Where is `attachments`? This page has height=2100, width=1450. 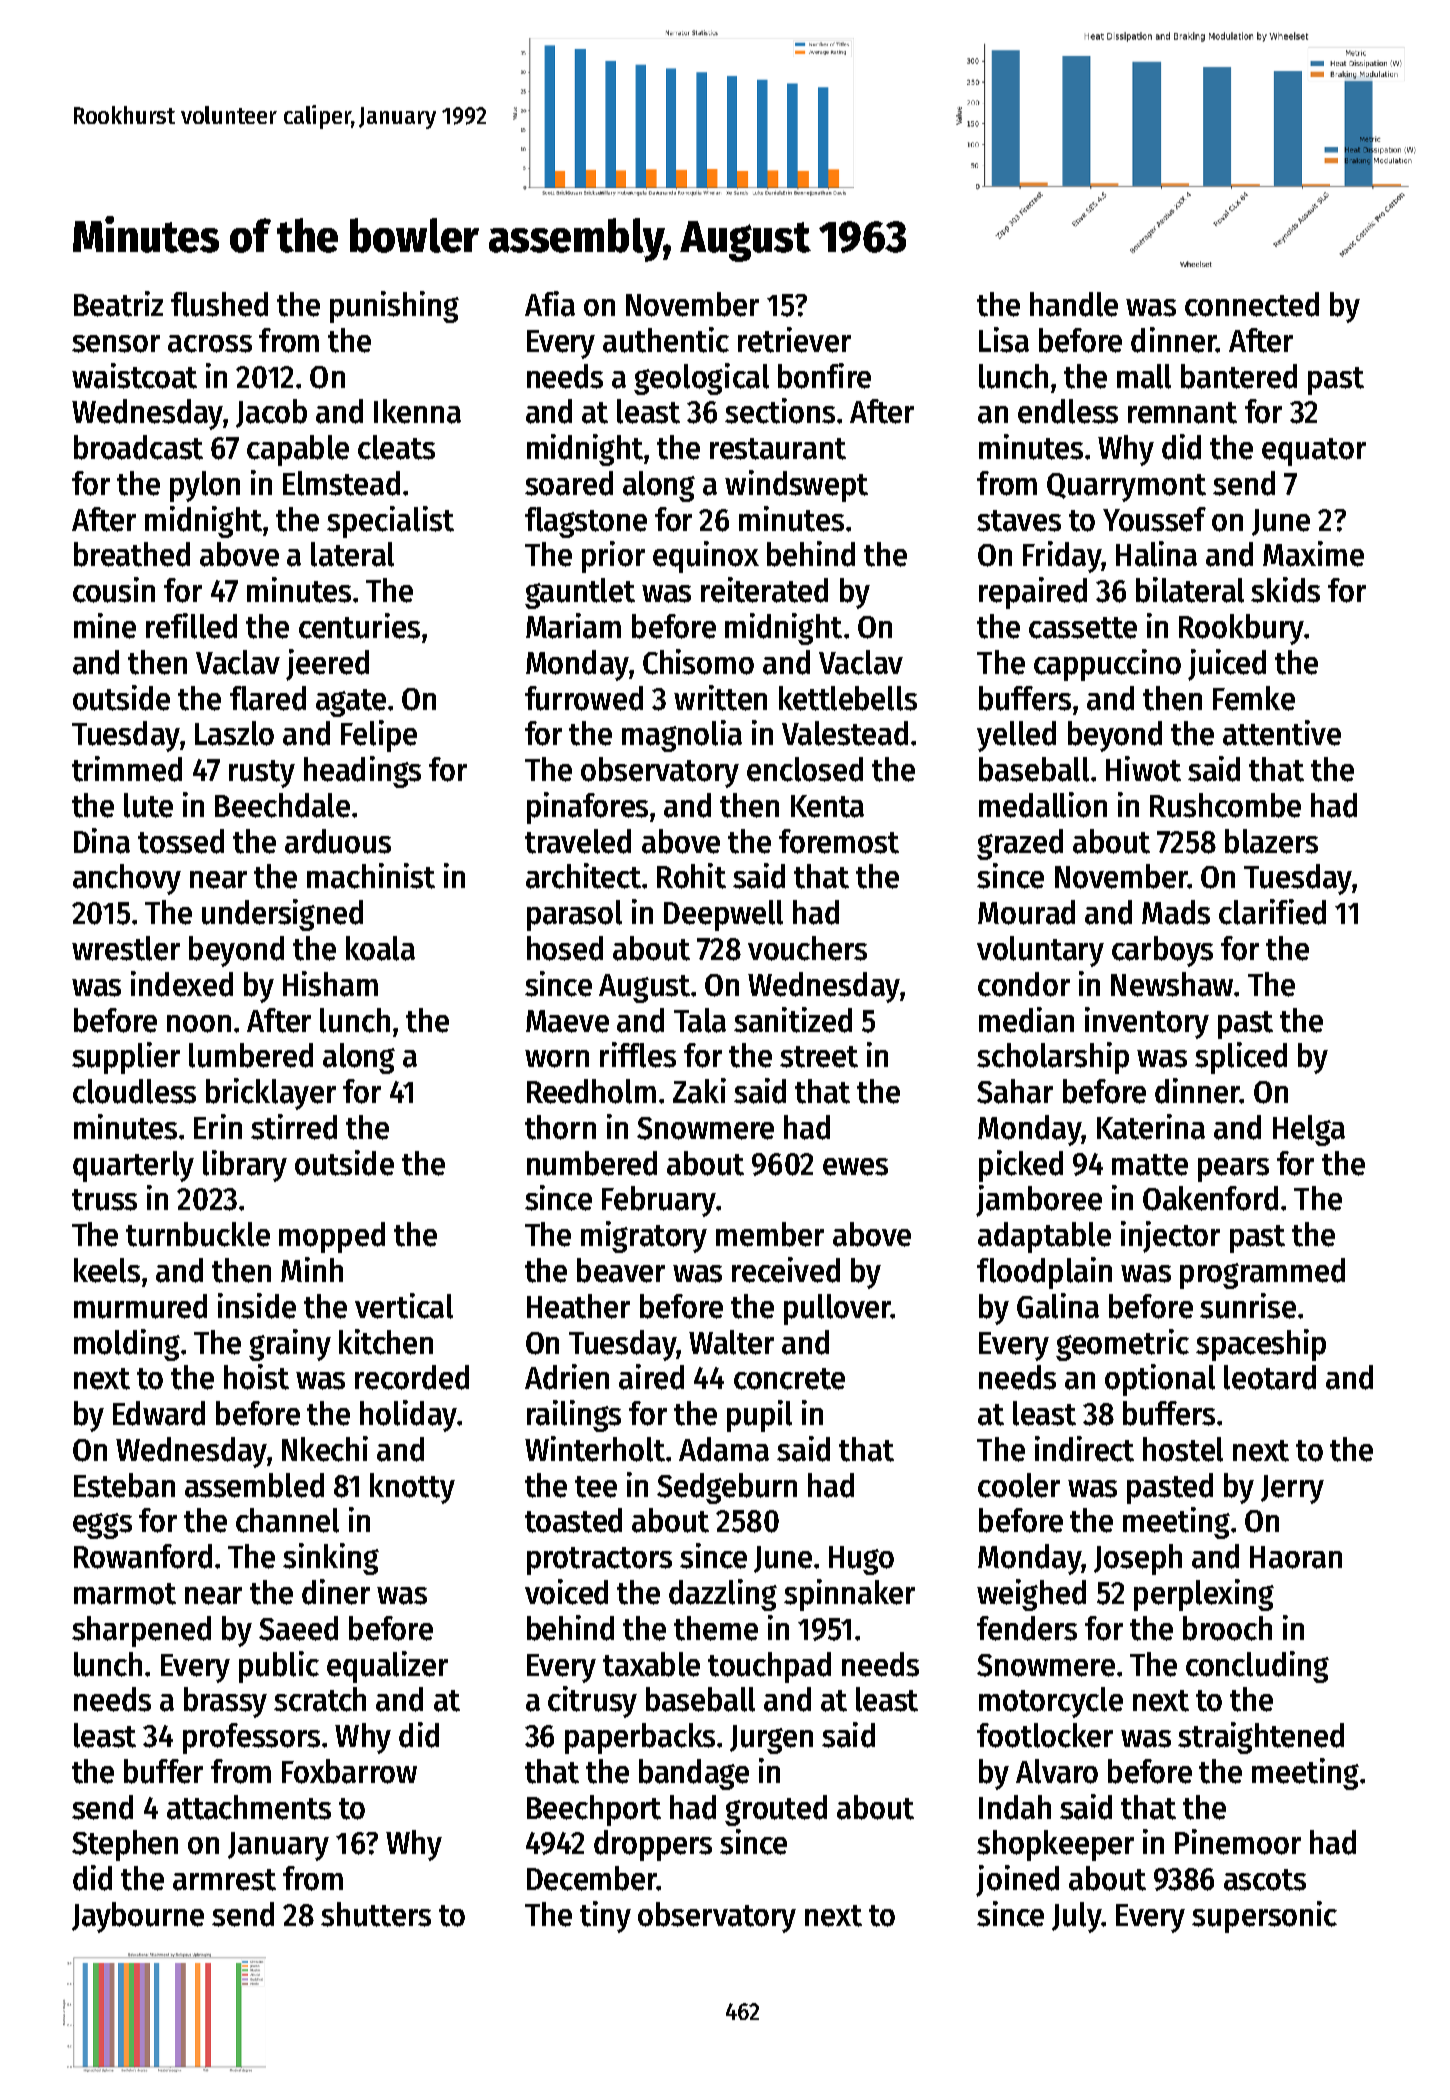
attachments is located at coordinates (249, 1807).
